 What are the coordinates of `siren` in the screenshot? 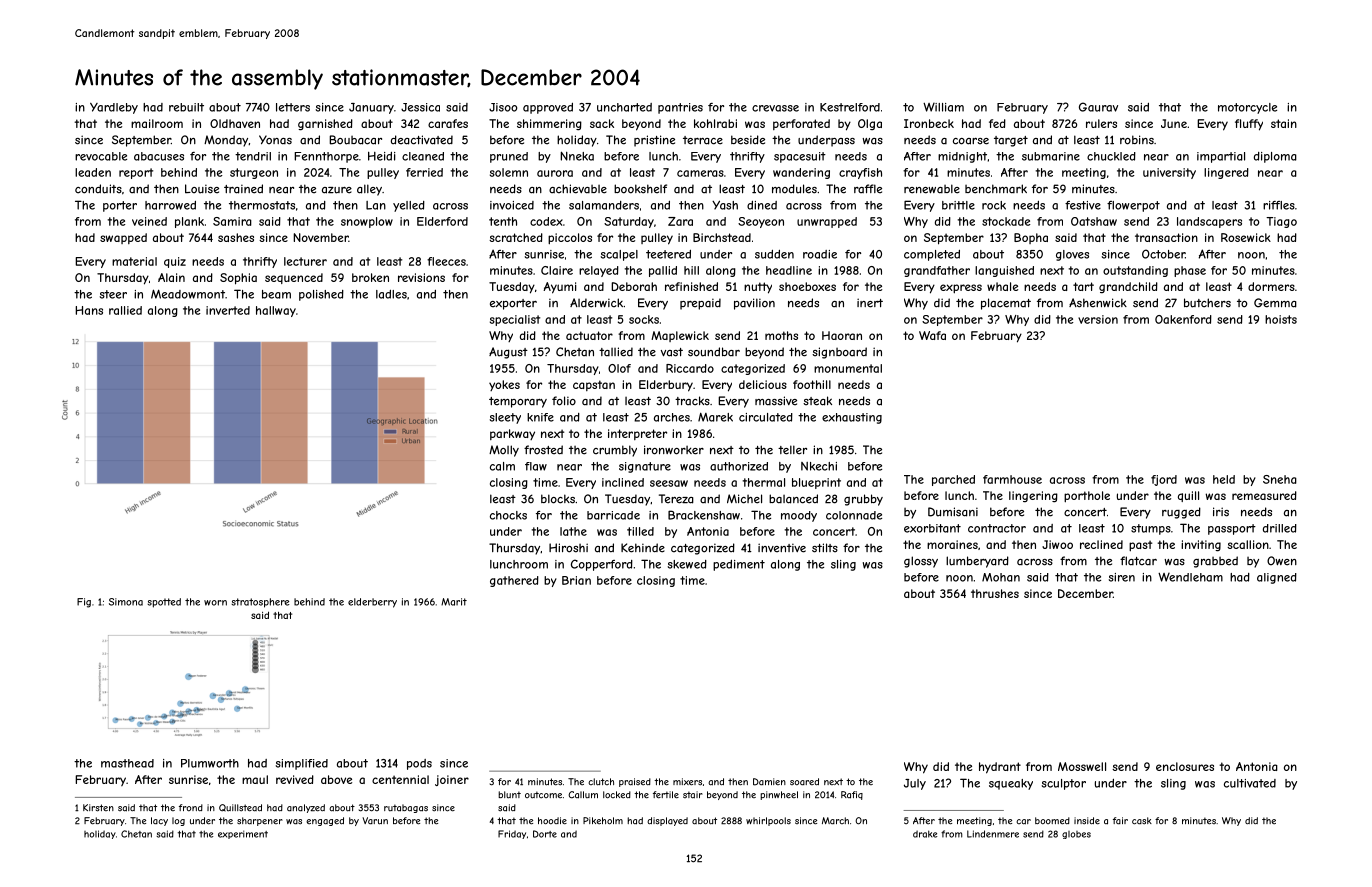 It's located at (1122, 577).
